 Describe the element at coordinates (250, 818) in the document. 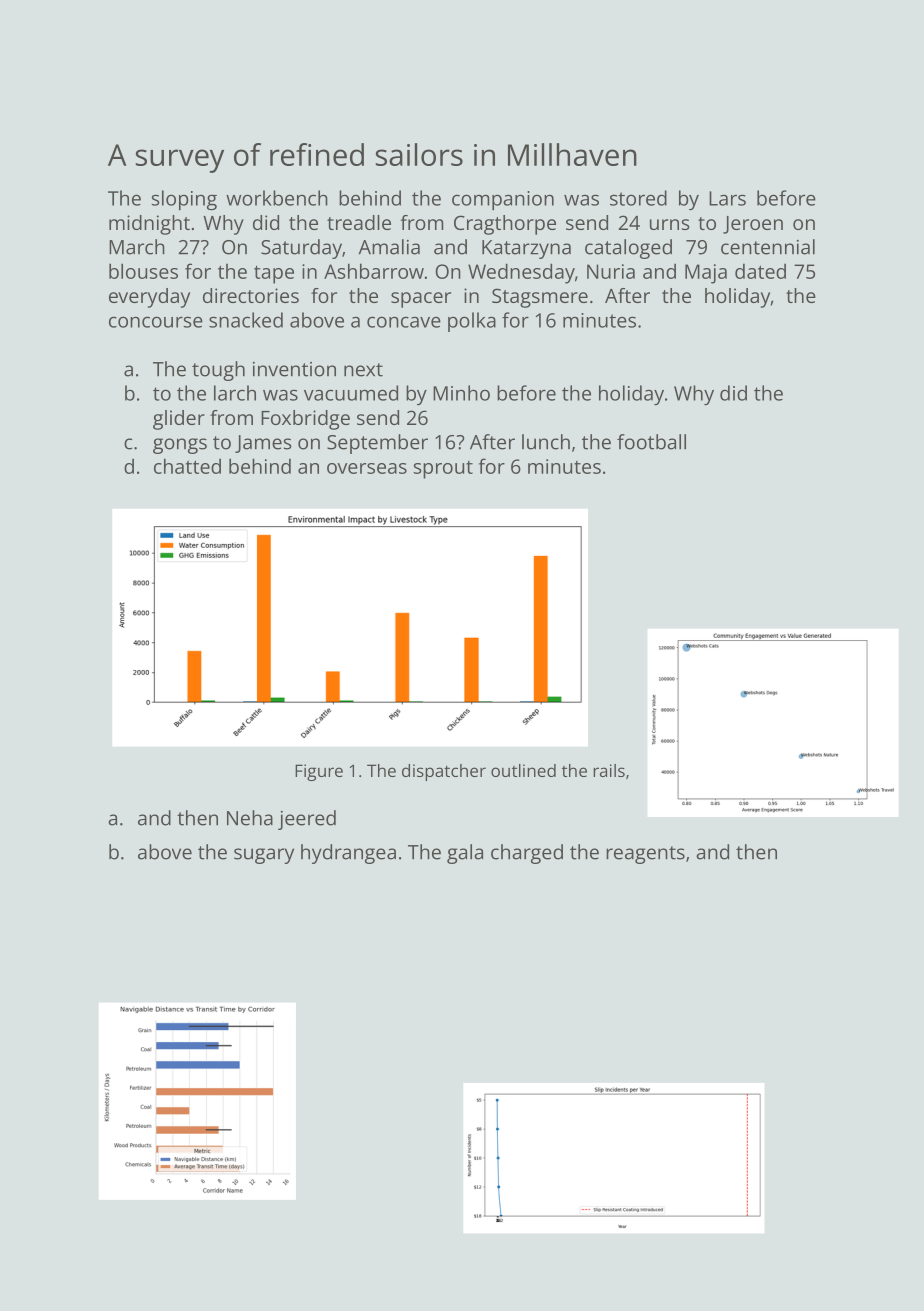

I see `Neha` at that location.
